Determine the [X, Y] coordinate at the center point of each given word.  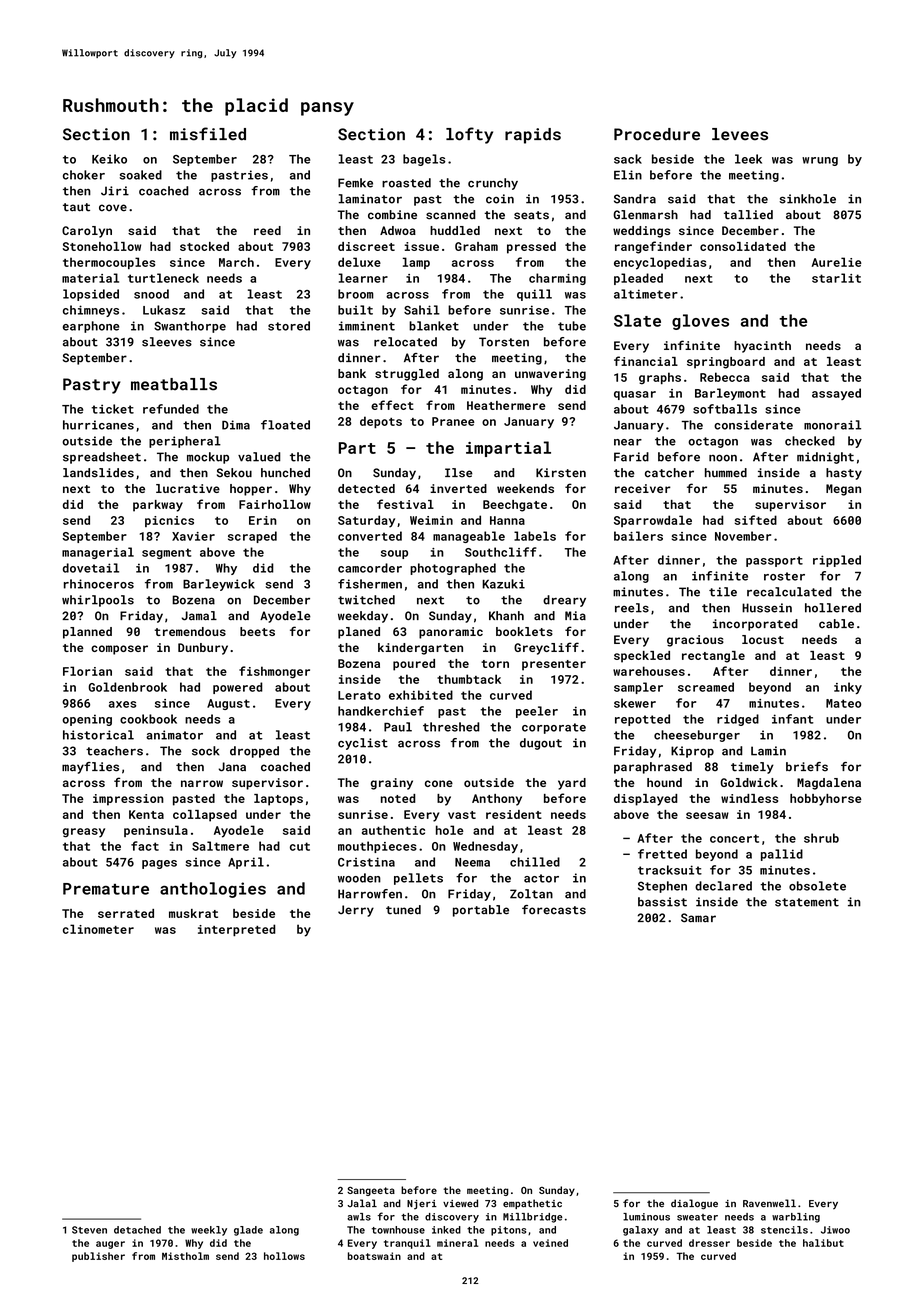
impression [128, 800]
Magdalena [829, 784]
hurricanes [98, 425]
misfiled [208, 134]
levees [740, 134]
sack [628, 159]
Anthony [497, 800]
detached [137, 1230]
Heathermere [506, 405]
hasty [844, 474]
